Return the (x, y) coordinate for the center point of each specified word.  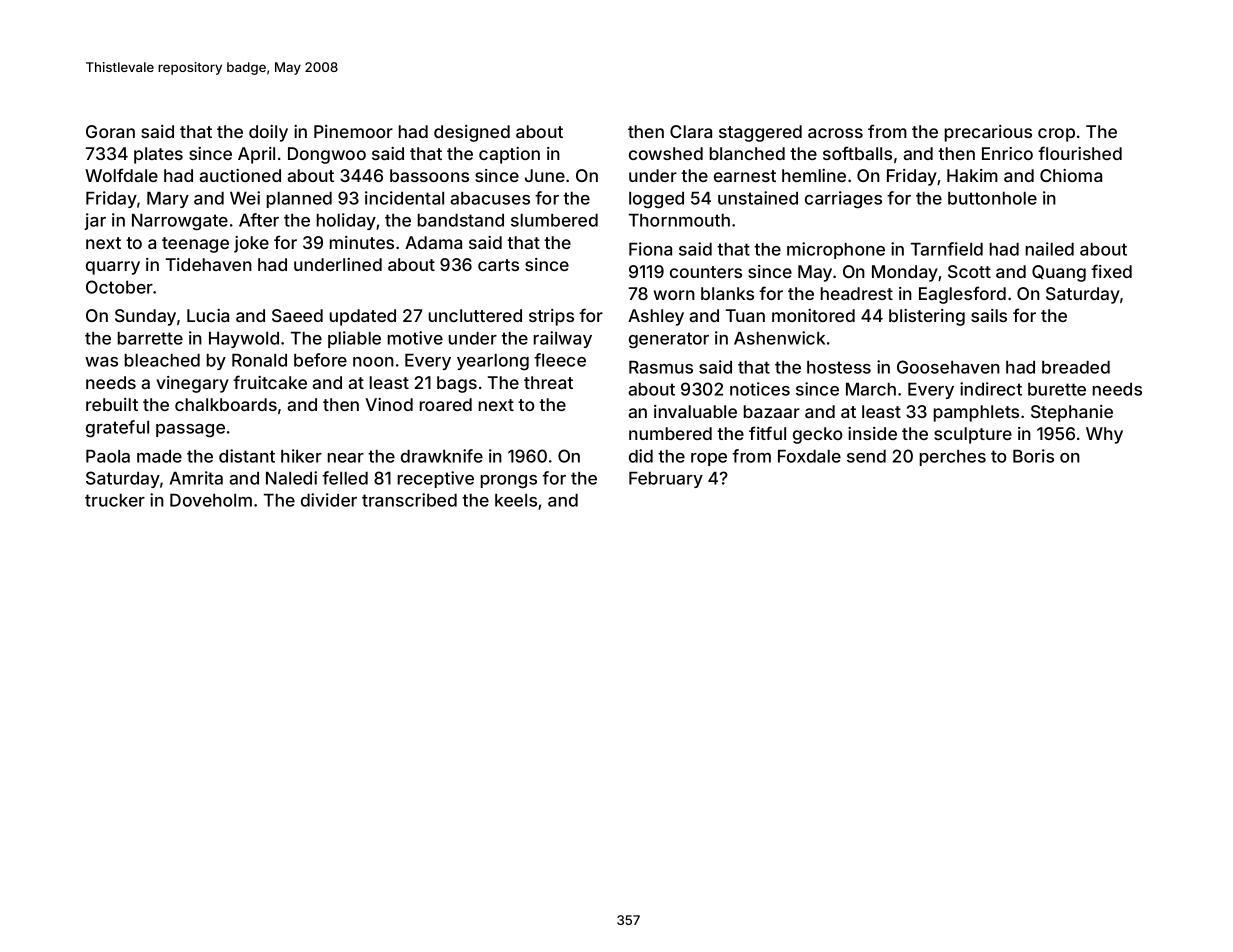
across (835, 133)
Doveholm (211, 500)
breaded (1076, 367)
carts (498, 265)
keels (516, 500)
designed (472, 133)
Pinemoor (353, 131)
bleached (162, 360)
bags (457, 384)
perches (953, 458)
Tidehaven (209, 264)
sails (989, 315)
